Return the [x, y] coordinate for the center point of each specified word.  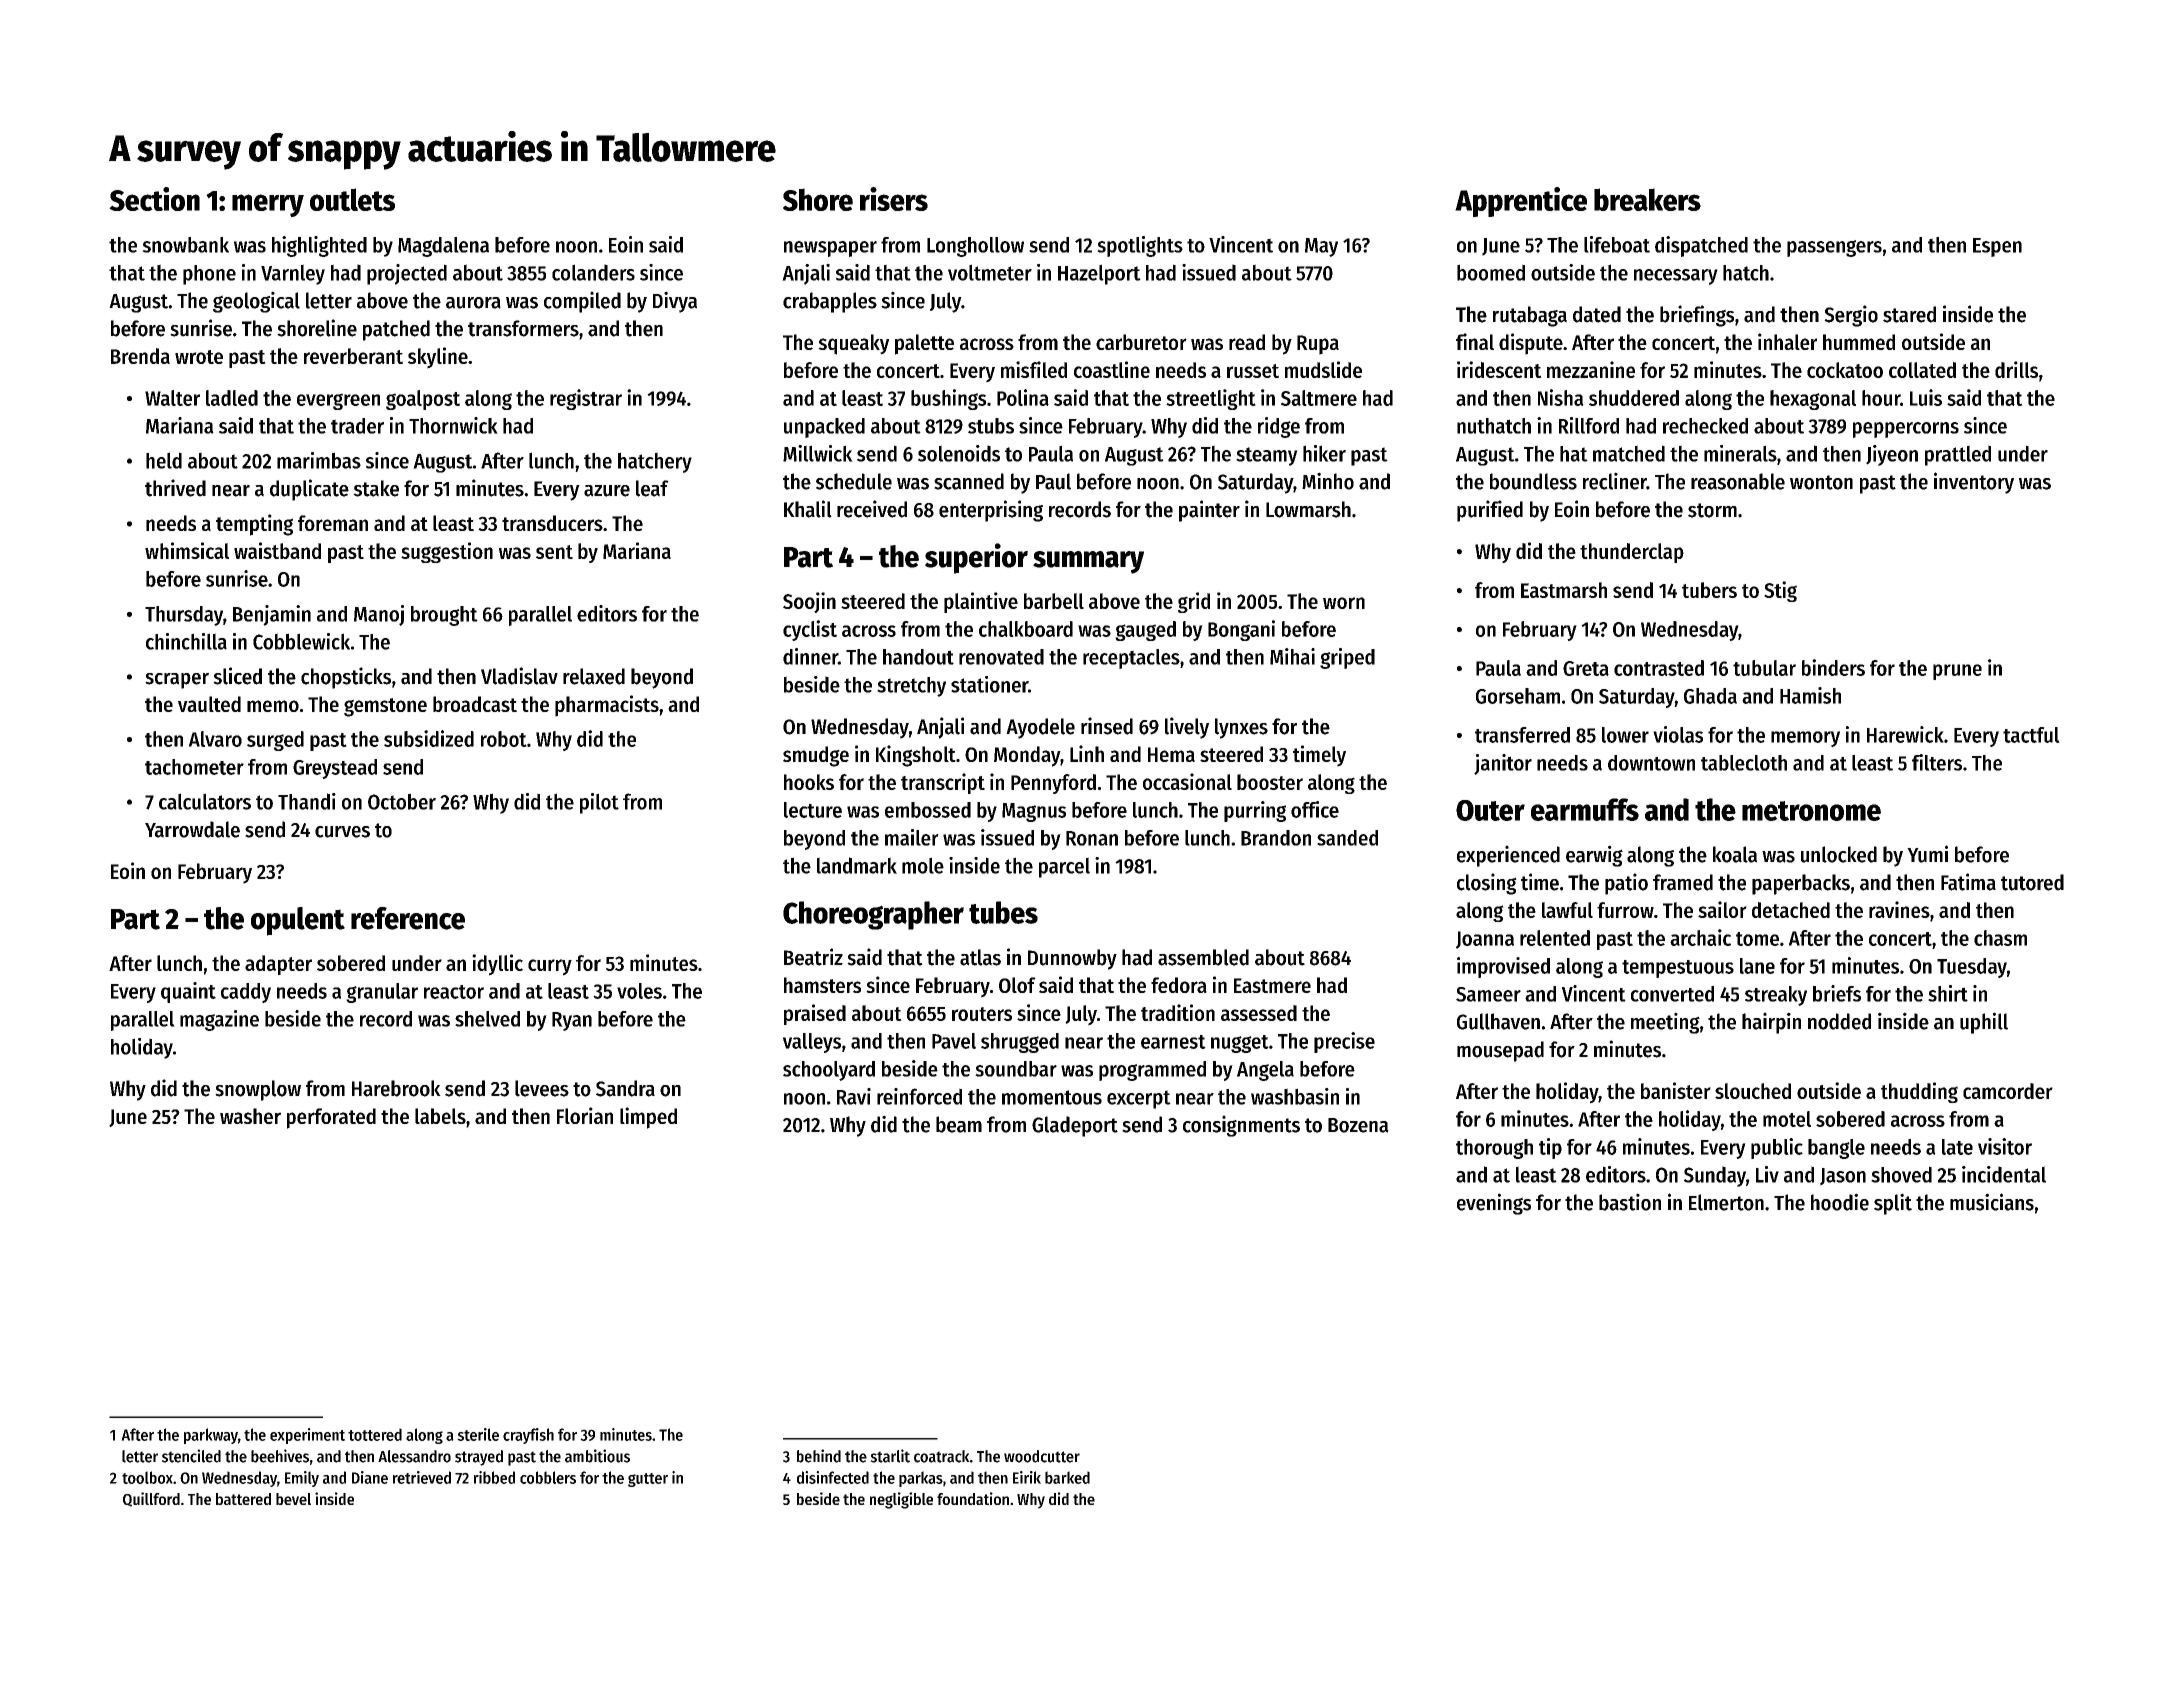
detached [1791, 910]
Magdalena [443, 247]
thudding [1919, 1092]
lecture [813, 810]
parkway [211, 1436]
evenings [1494, 1204]
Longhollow [975, 247]
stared [1909, 314]
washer [250, 1116]
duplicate [309, 490]
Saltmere [1319, 398]
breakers [1647, 199]
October [402, 801]
